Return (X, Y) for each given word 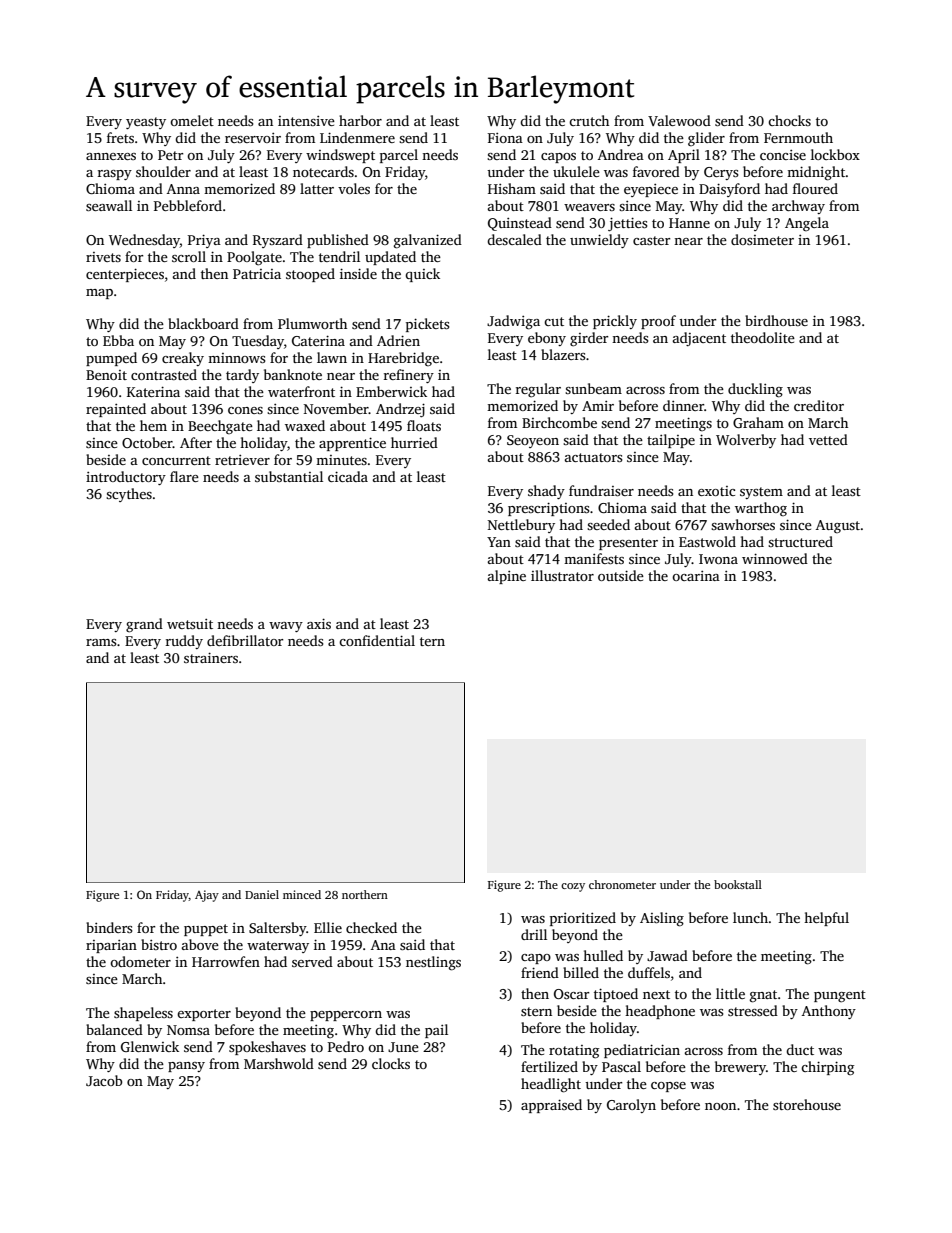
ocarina (696, 576)
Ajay (207, 896)
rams (101, 642)
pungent (840, 996)
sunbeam (593, 388)
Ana (383, 945)
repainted (116, 410)
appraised (551, 1106)
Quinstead (520, 224)
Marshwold (279, 1063)
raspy (115, 175)
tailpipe (671, 441)
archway (798, 207)
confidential (377, 640)
